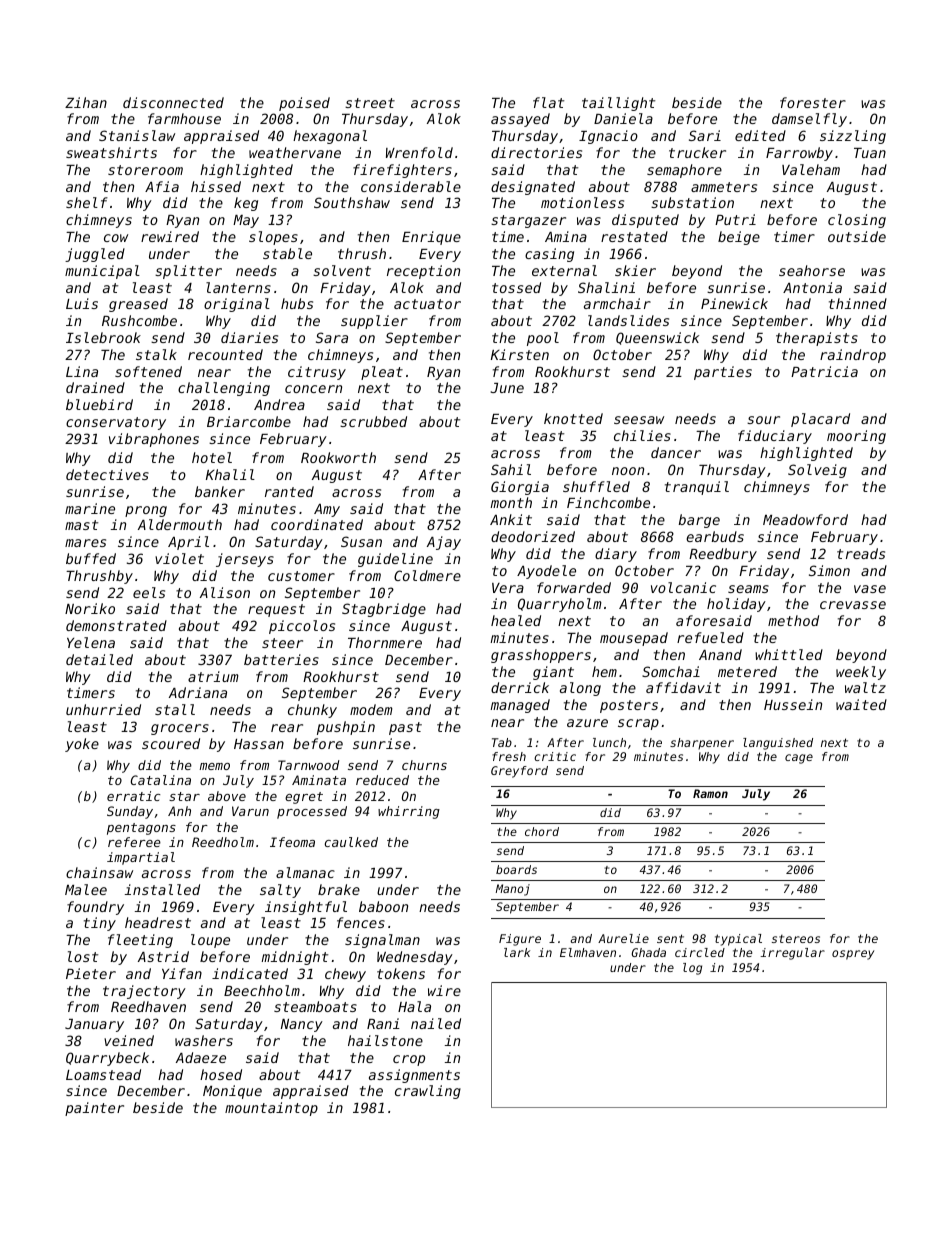  What do you see at coordinates (327, 510) in the screenshot?
I see `Amy` at bounding box center [327, 510].
